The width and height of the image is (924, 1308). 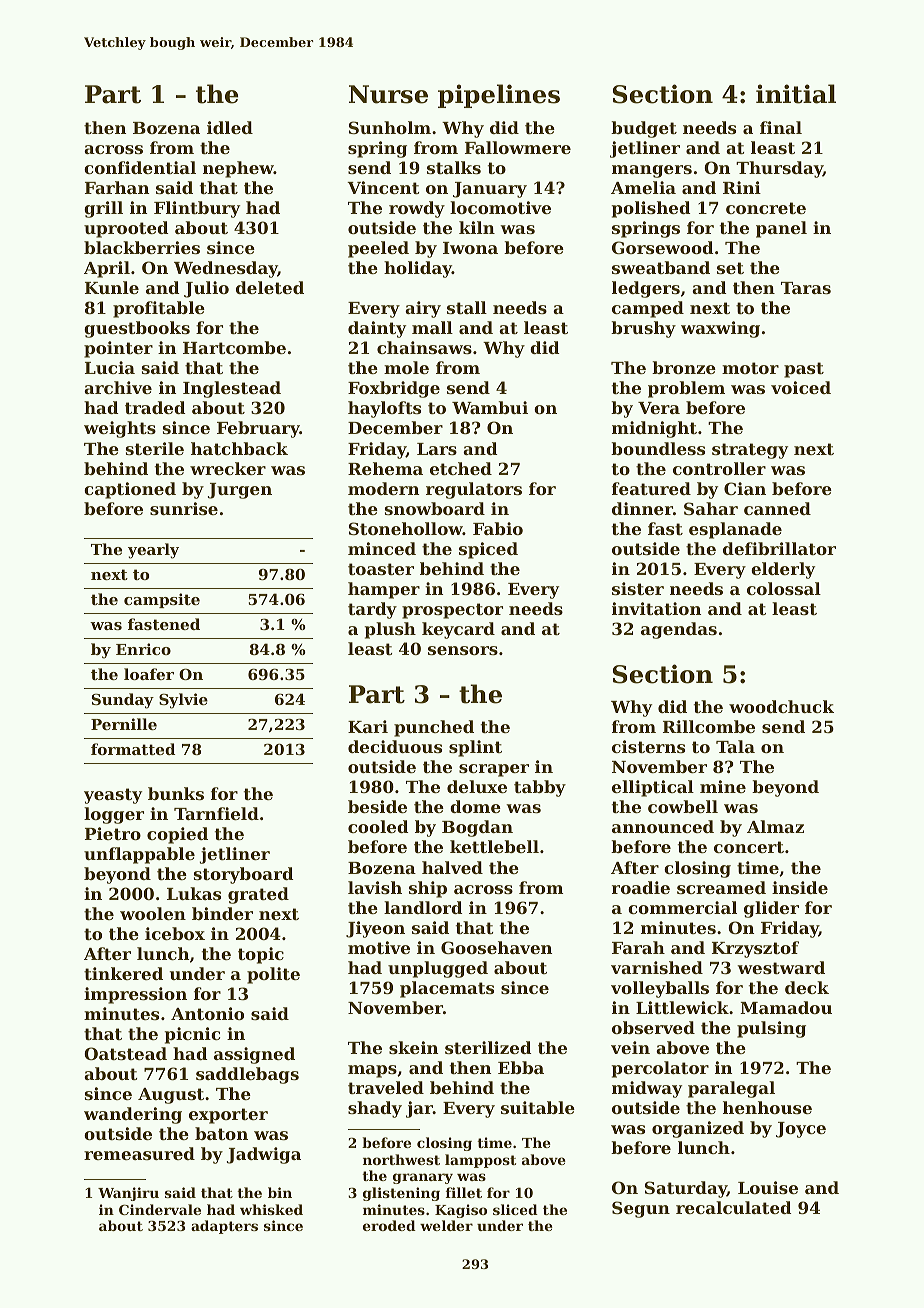 What do you see at coordinates (133, 749) in the image?
I see `formatted` at bounding box center [133, 749].
